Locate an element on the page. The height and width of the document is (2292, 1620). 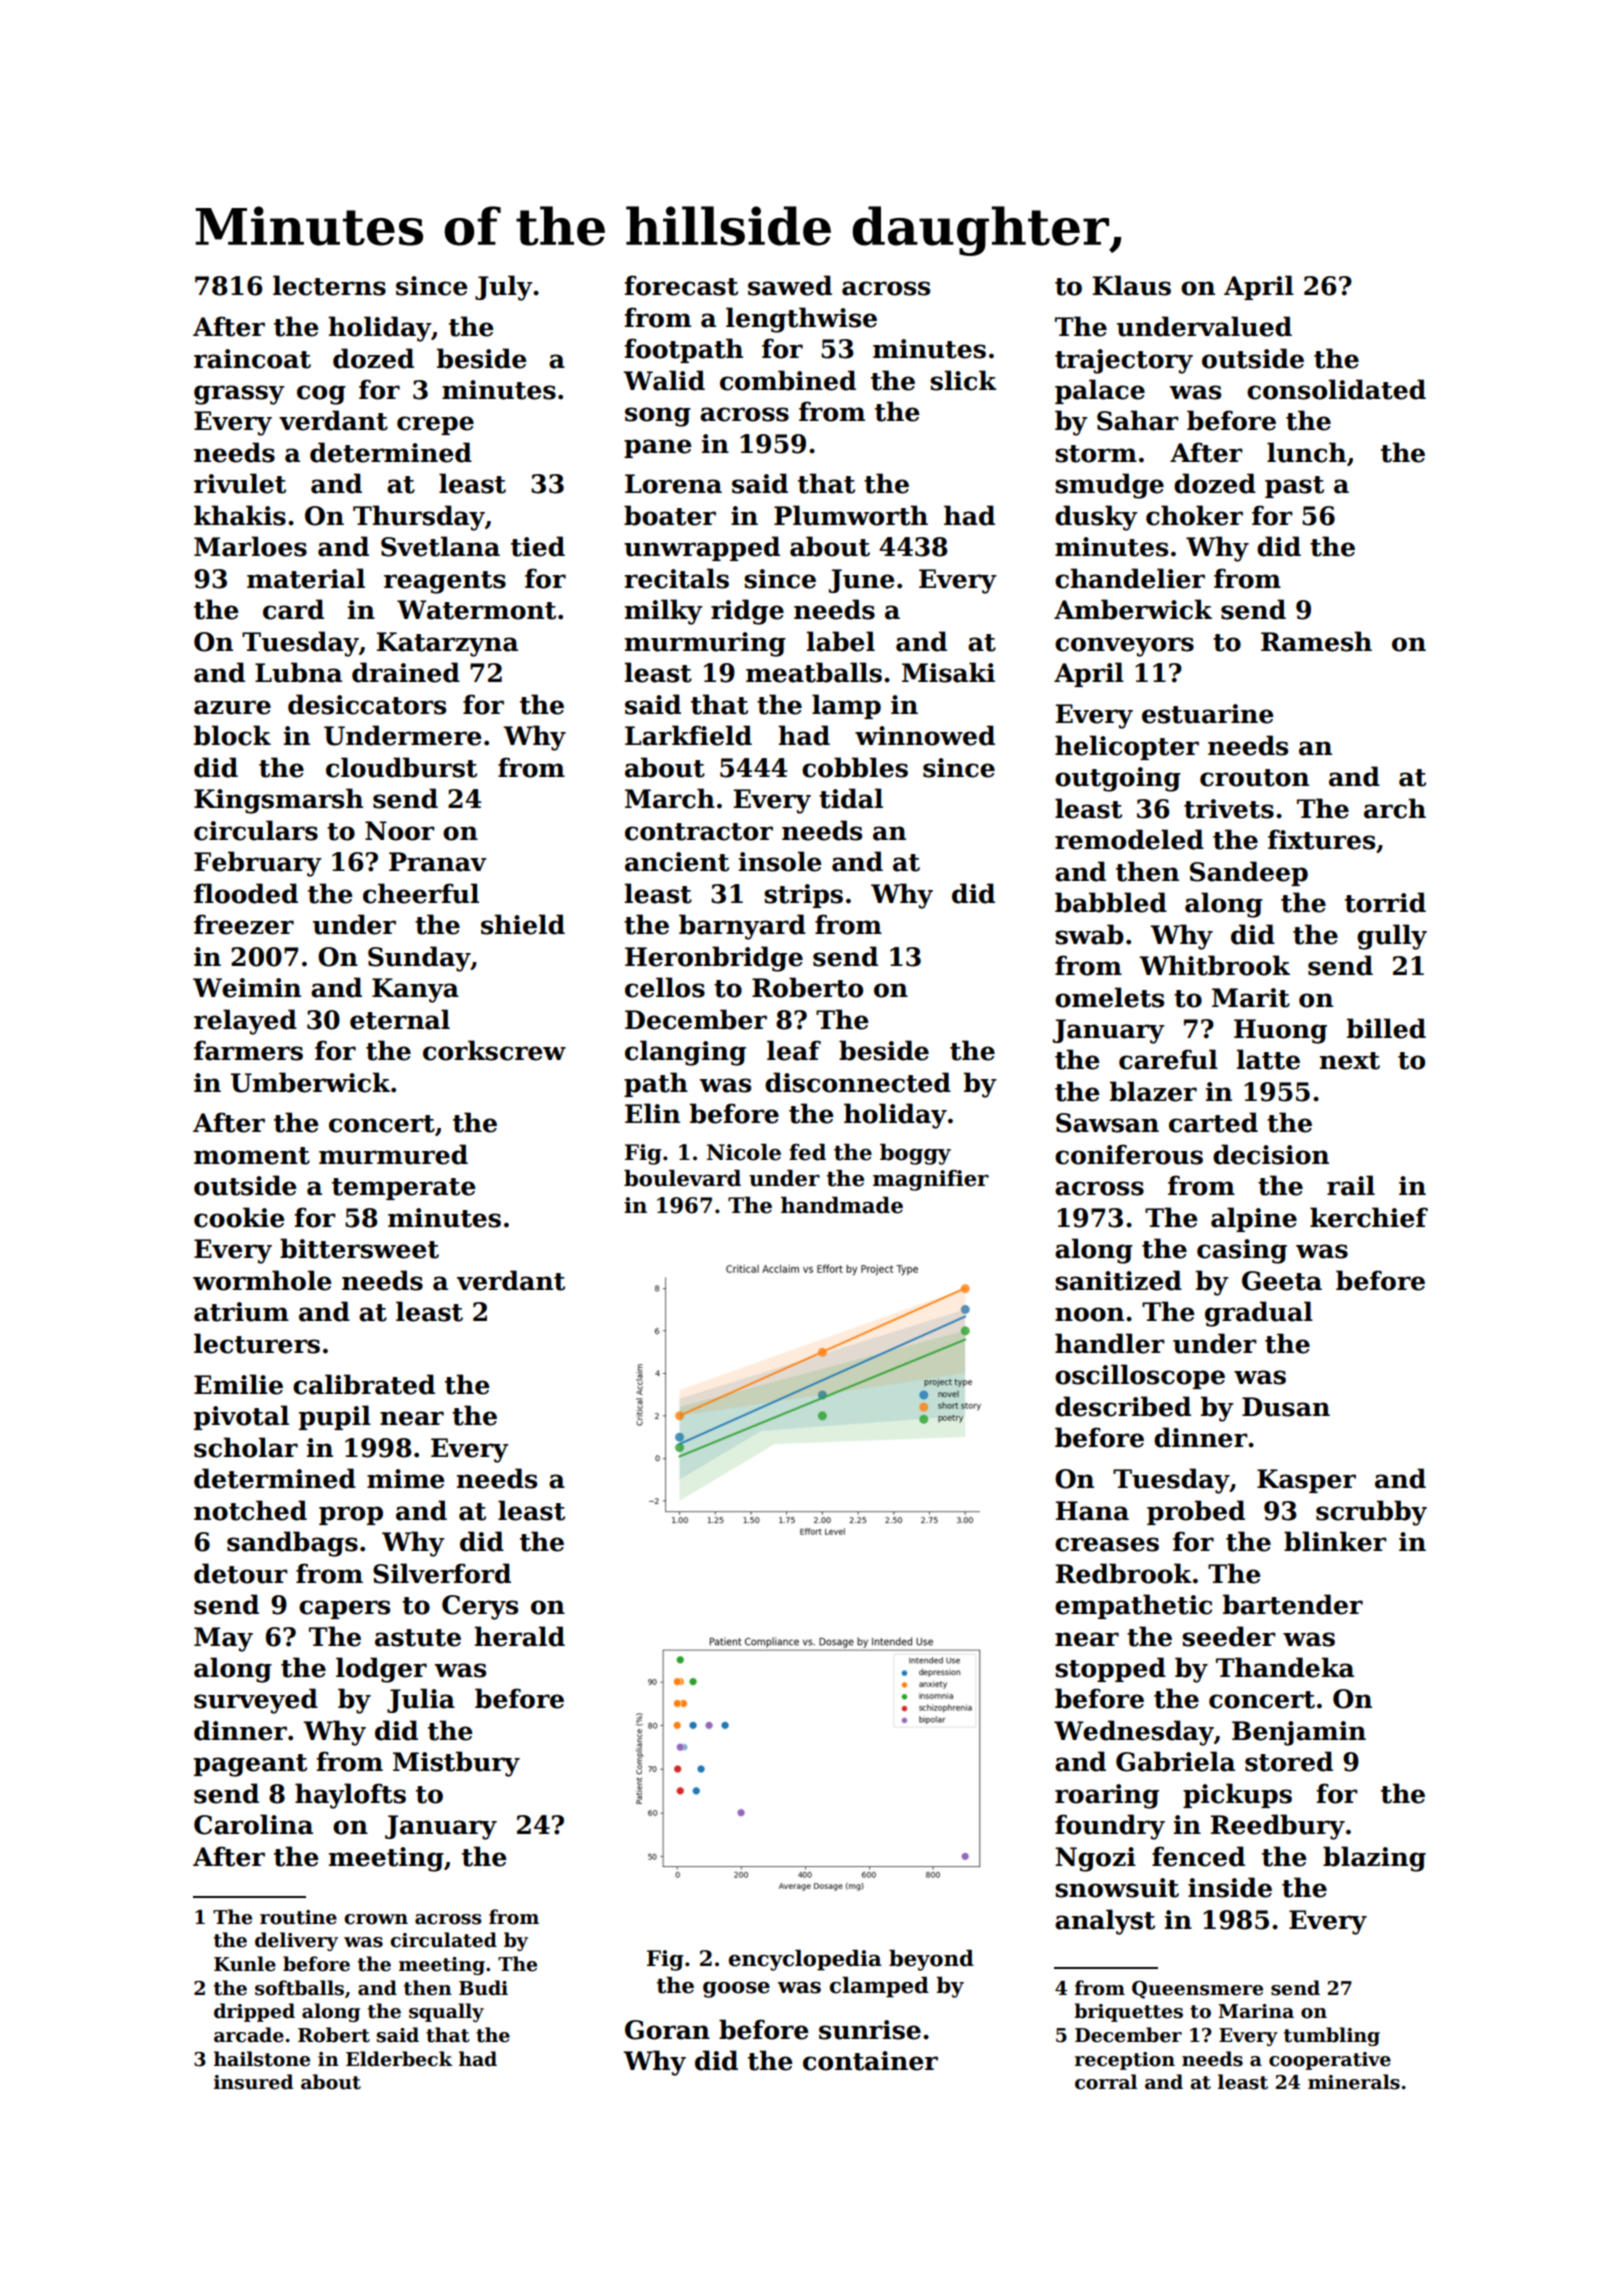
Klaus is located at coordinates (1132, 285).
